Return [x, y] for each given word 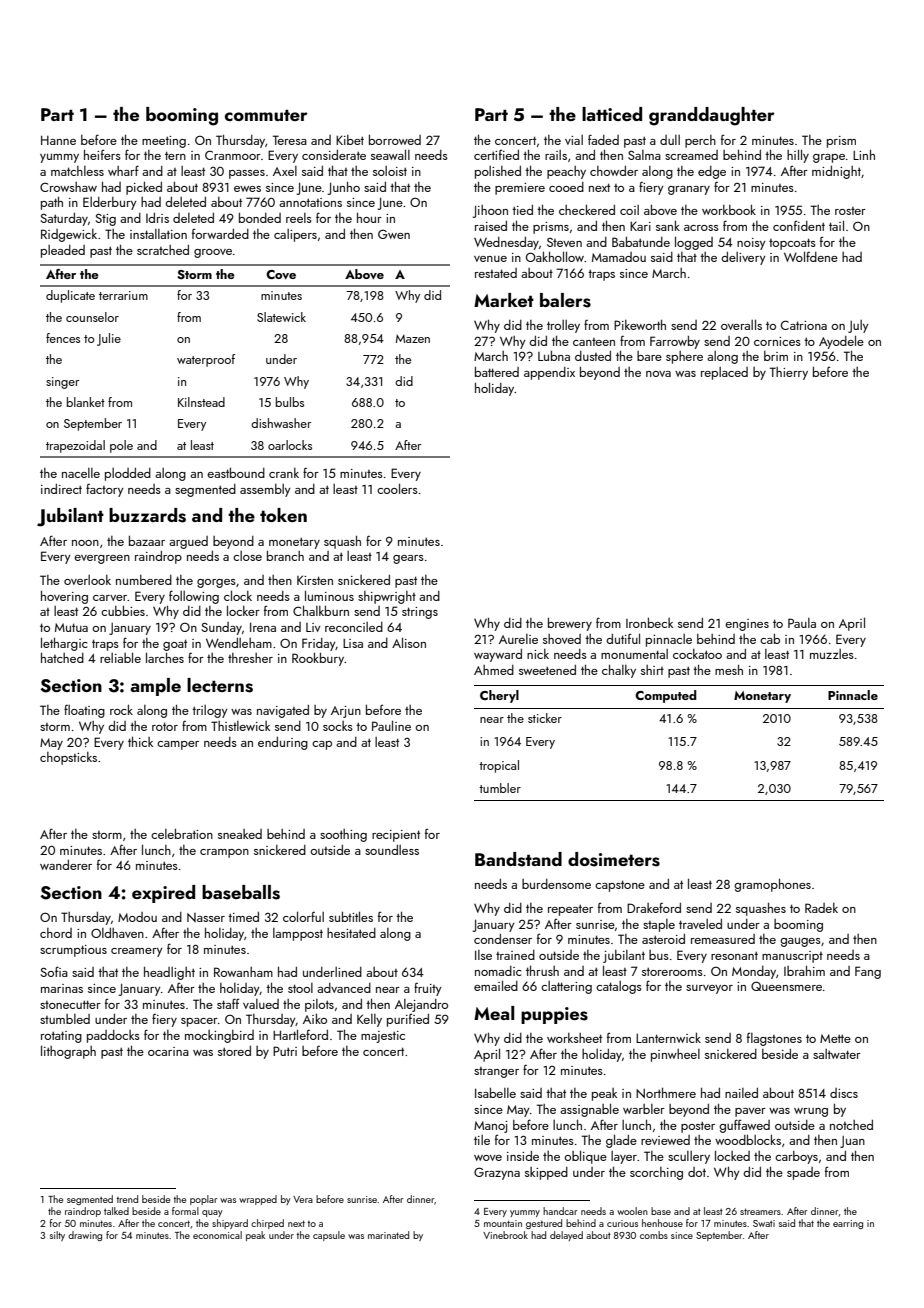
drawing [85, 1236]
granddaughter [712, 116]
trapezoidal [75, 446]
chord [56, 933]
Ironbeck [649, 623]
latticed [612, 114]
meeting [164, 142]
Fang [868, 972]
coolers [397, 488]
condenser [503, 939]
